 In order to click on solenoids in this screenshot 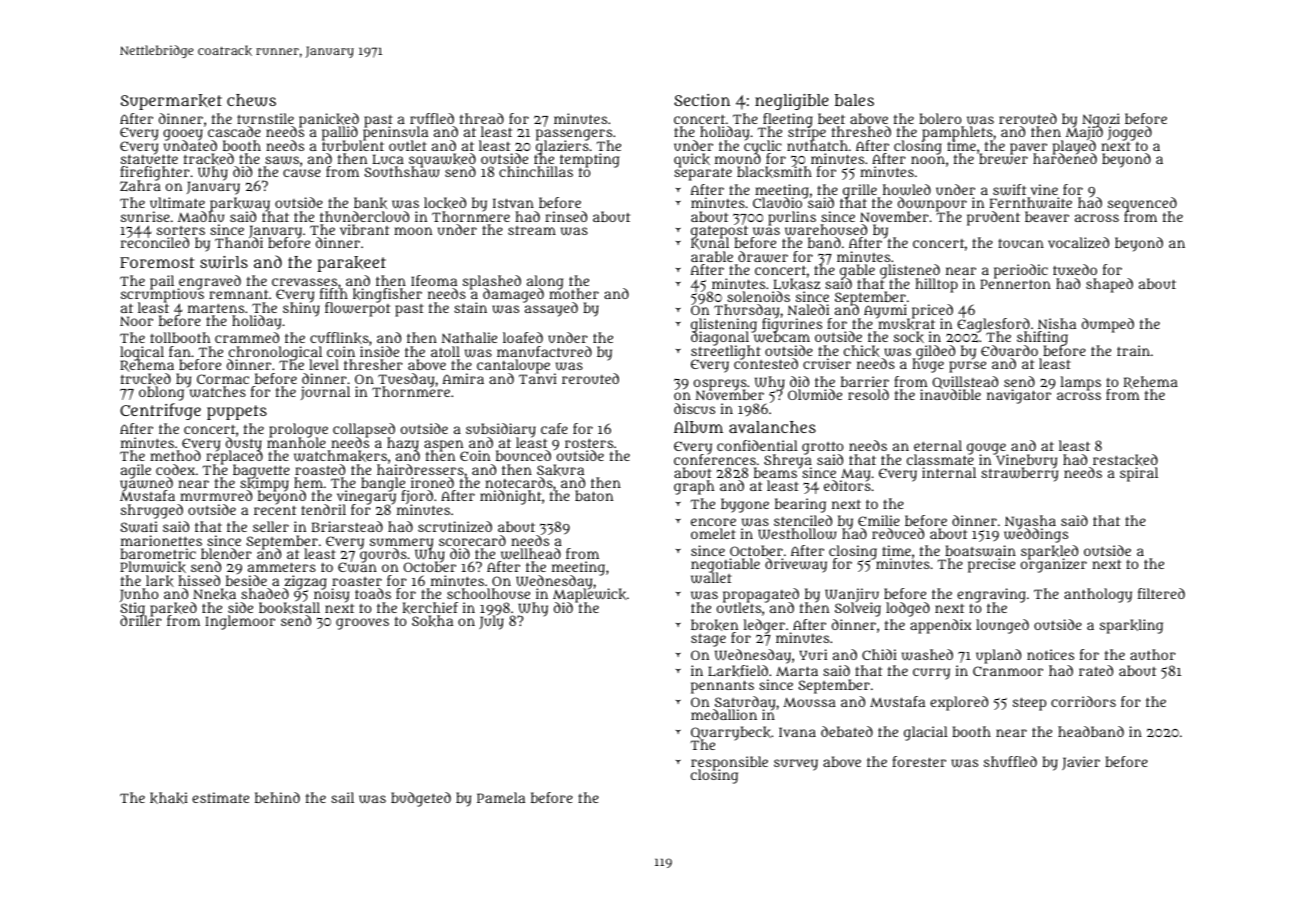, I will do `click(758, 296)`.
